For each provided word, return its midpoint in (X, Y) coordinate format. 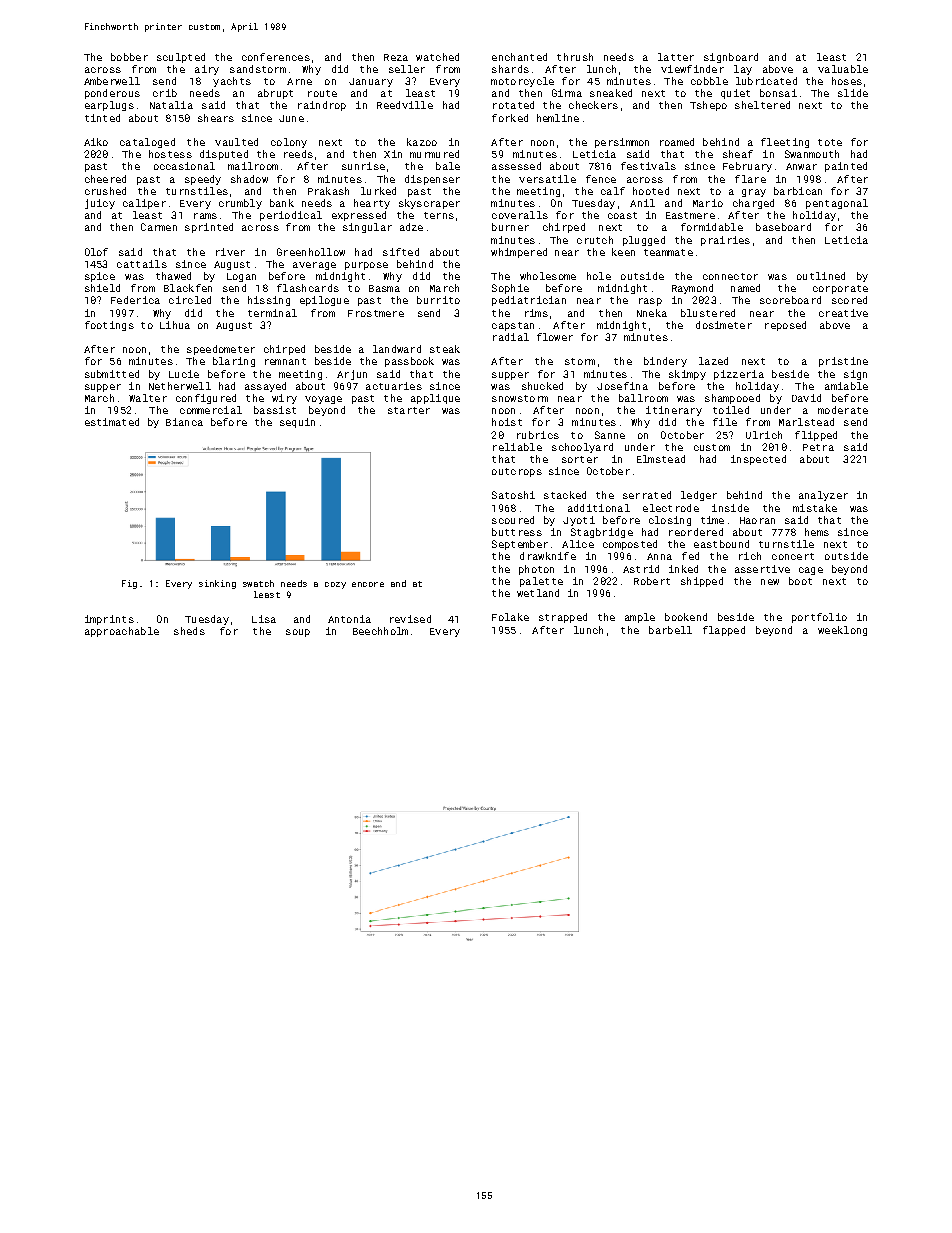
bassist (275, 410)
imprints (109, 620)
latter (676, 57)
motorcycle (522, 82)
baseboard (783, 227)
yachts (232, 82)
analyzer (823, 496)
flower (555, 337)
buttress (517, 532)
